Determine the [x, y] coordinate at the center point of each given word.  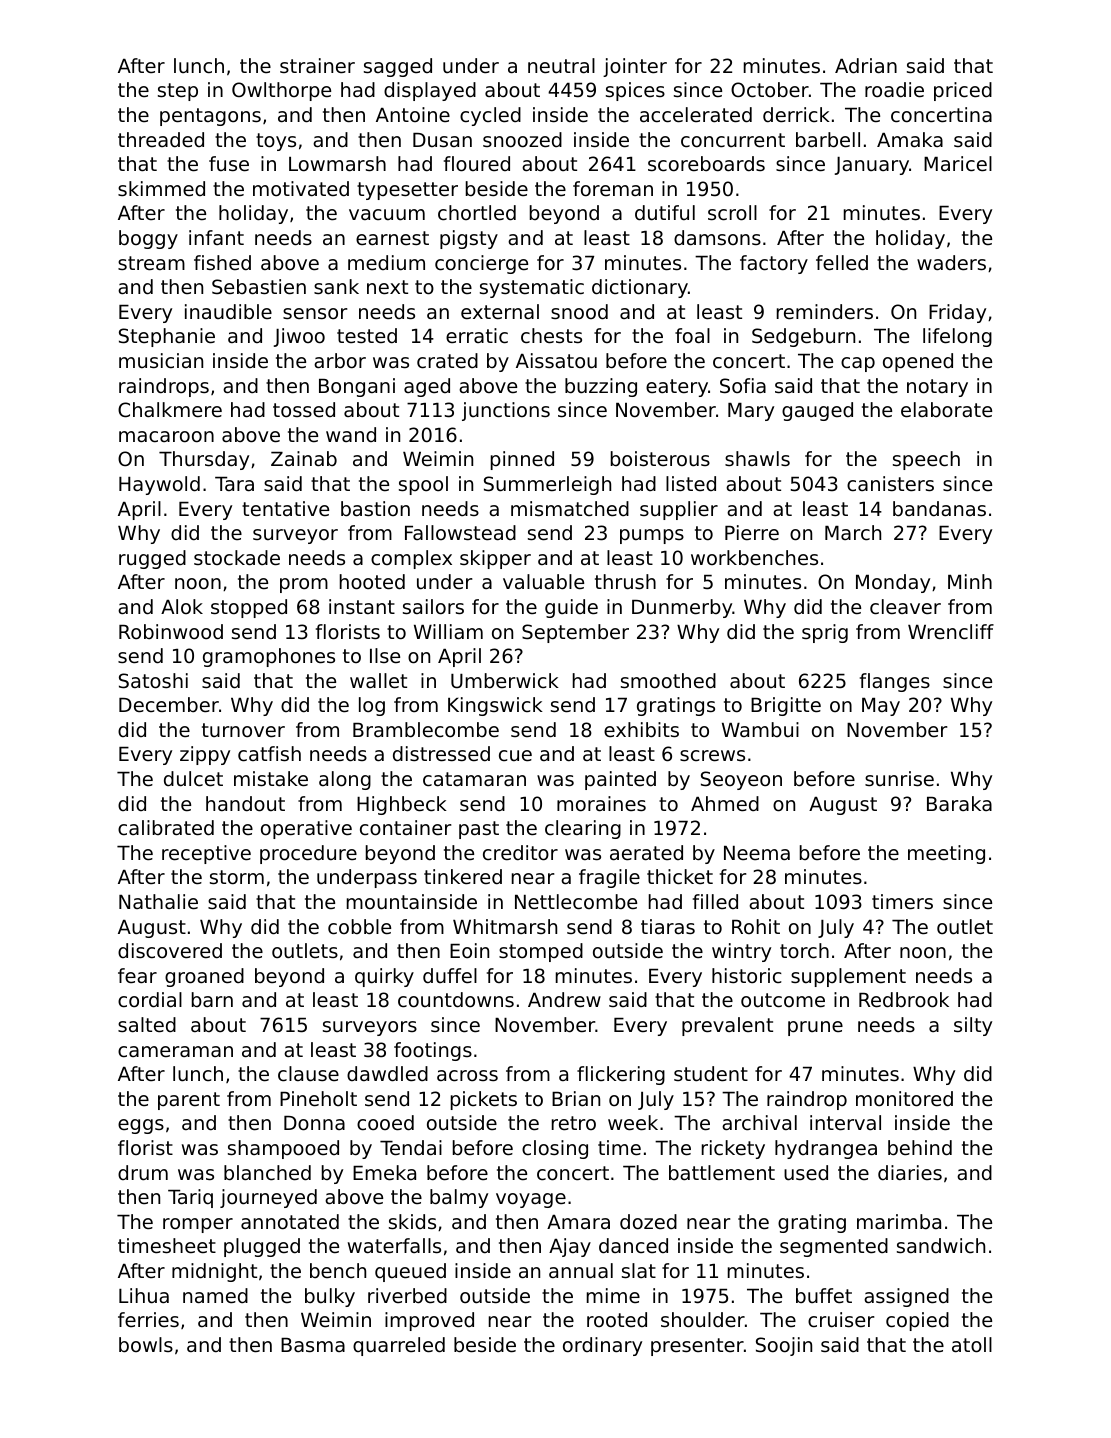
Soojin [784, 1346]
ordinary [602, 1346]
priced [963, 91]
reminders [825, 312]
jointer [635, 67]
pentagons [210, 117]
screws [712, 756]
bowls [146, 1345]
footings [433, 1051]
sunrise [899, 779]
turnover [243, 730]
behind [920, 1148]
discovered [170, 951]
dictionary [640, 288]
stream [151, 263]
